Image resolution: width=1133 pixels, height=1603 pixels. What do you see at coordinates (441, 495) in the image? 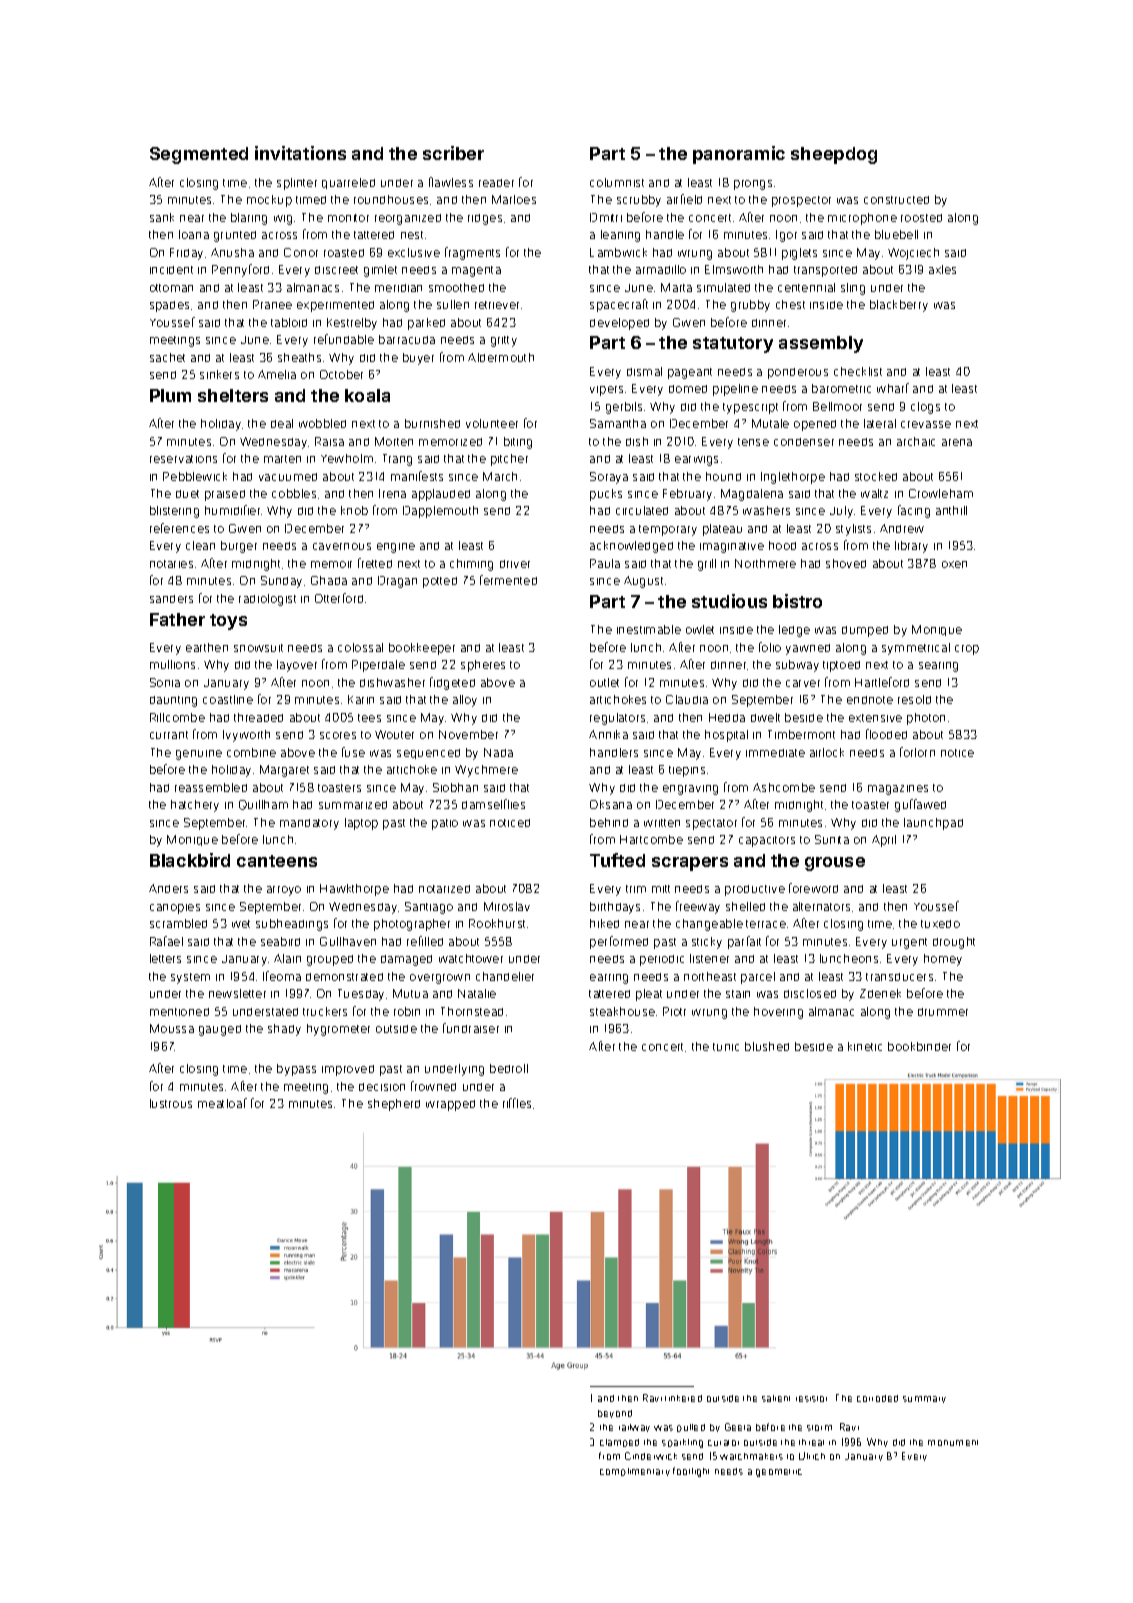
I see `applauded` at bounding box center [441, 495].
